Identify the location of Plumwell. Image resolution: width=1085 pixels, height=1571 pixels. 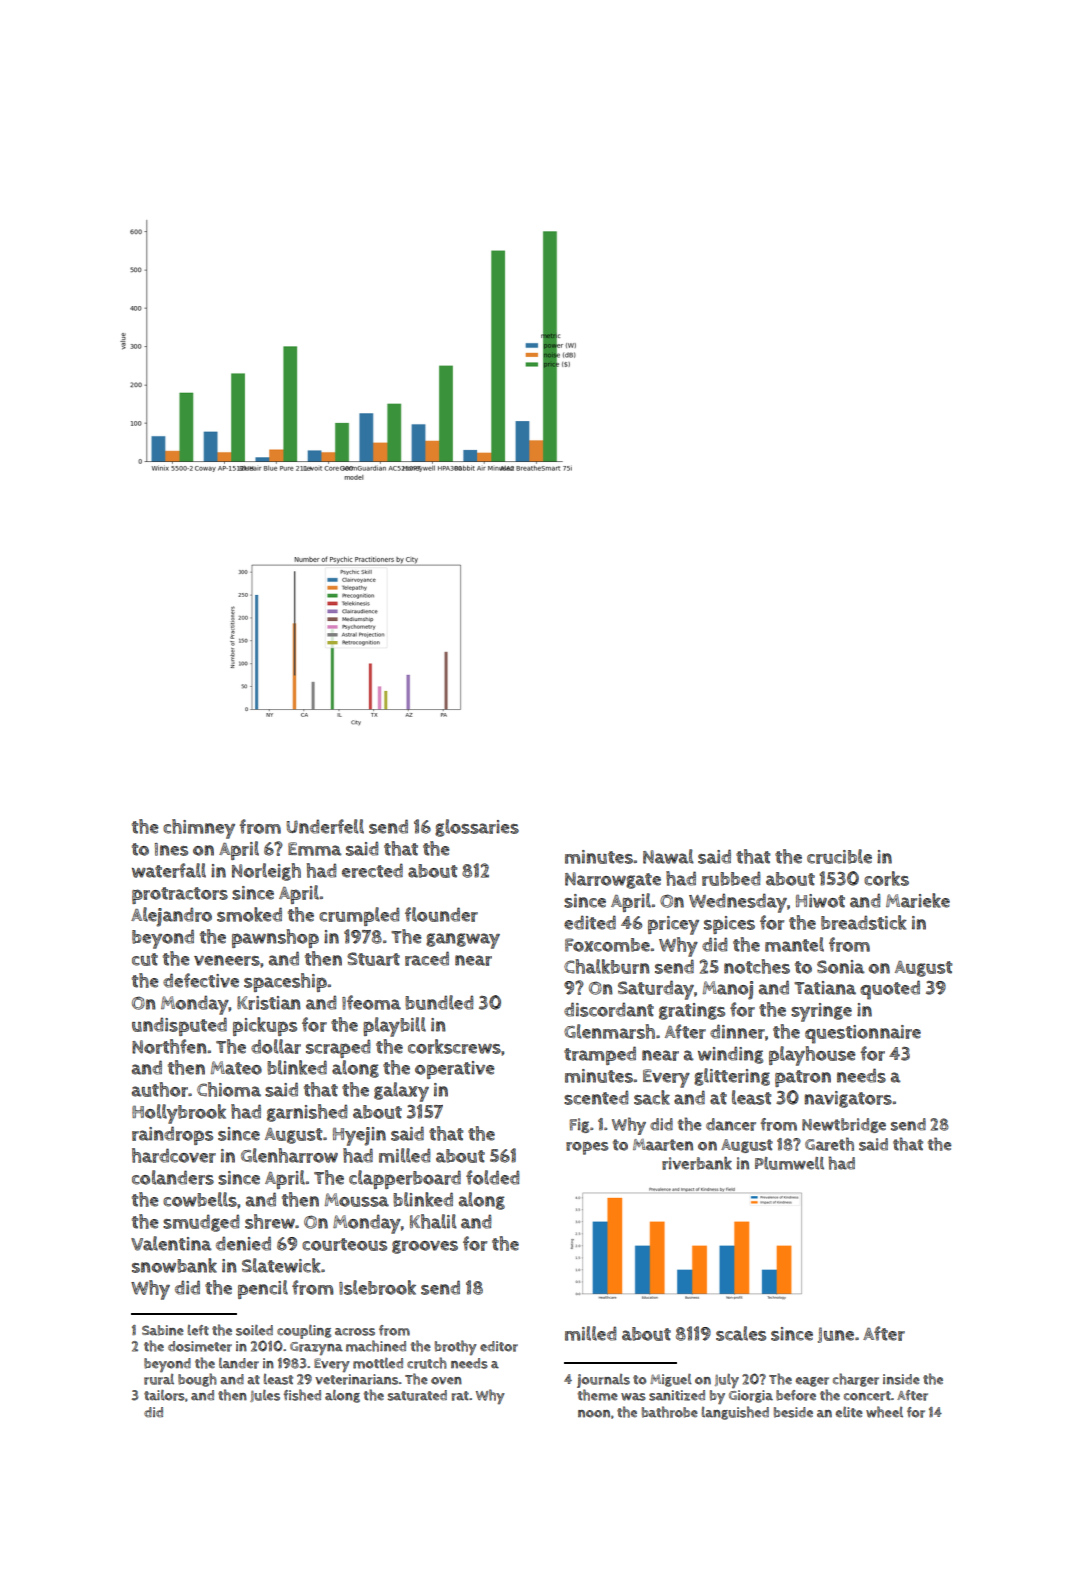
(789, 1163).
